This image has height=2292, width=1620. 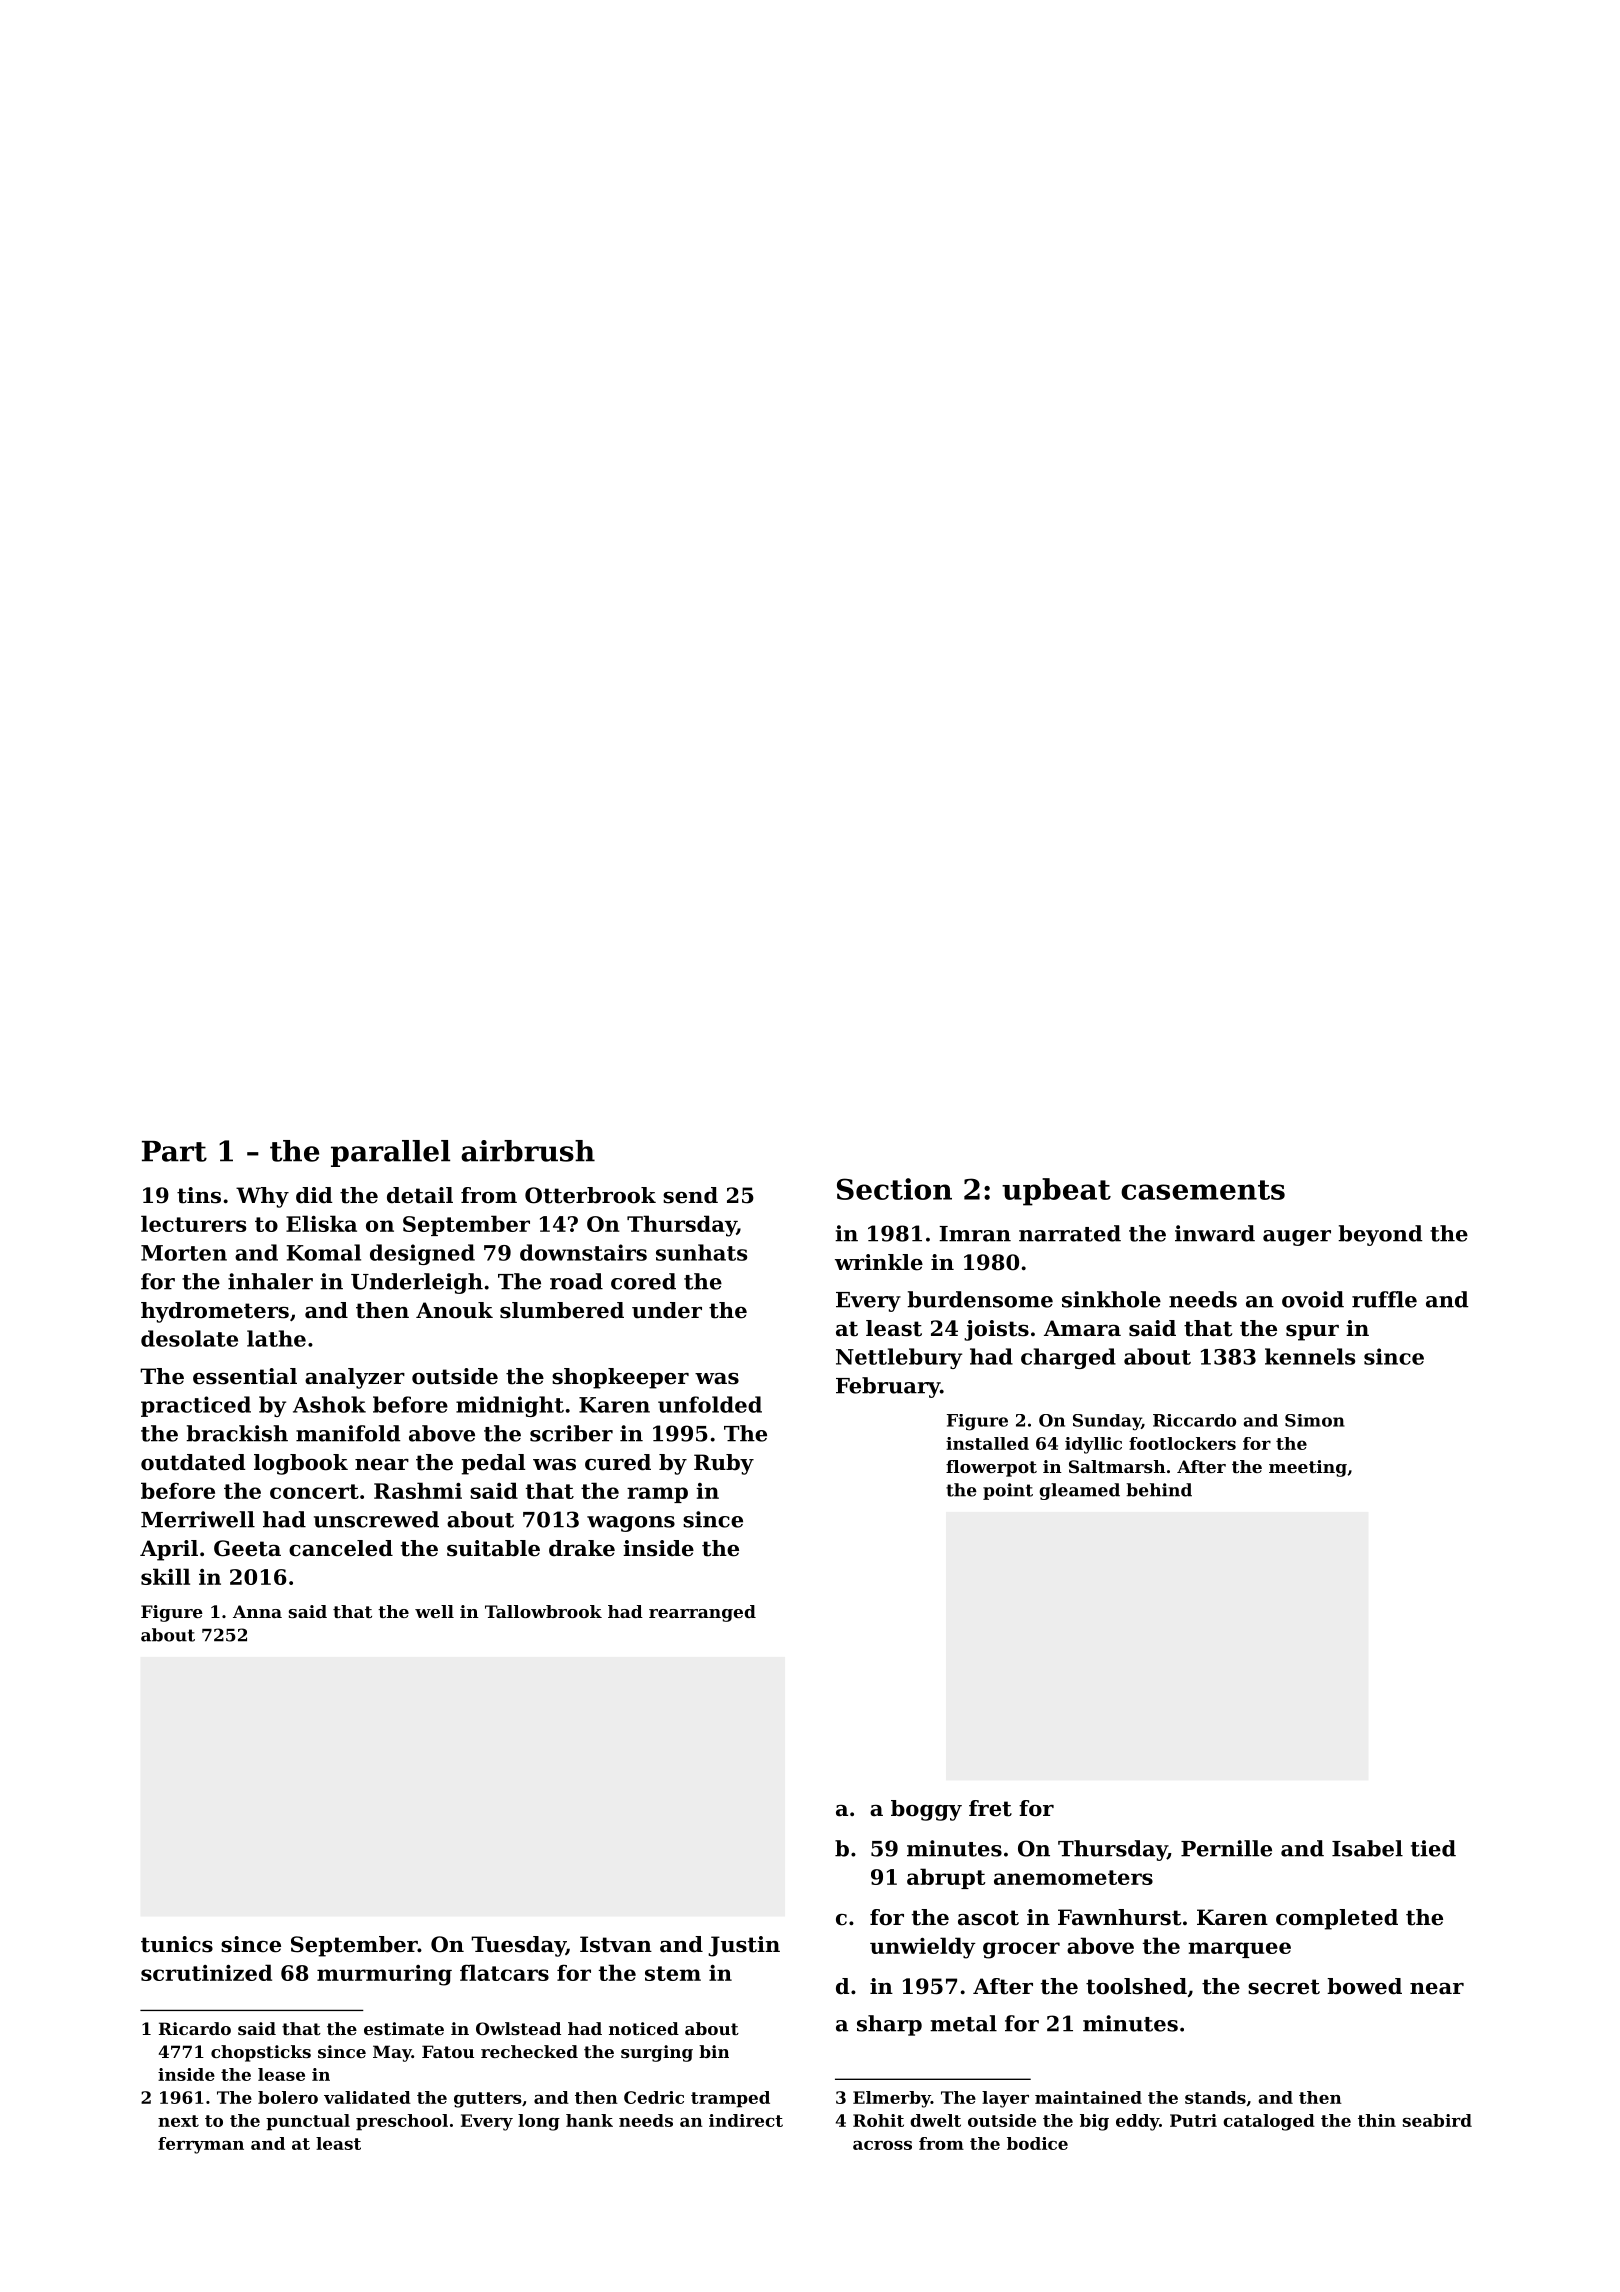 What do you see at coordinates (1315, 1420) in the image?
I see `Simon` at bounding box center [1315, 1420].
